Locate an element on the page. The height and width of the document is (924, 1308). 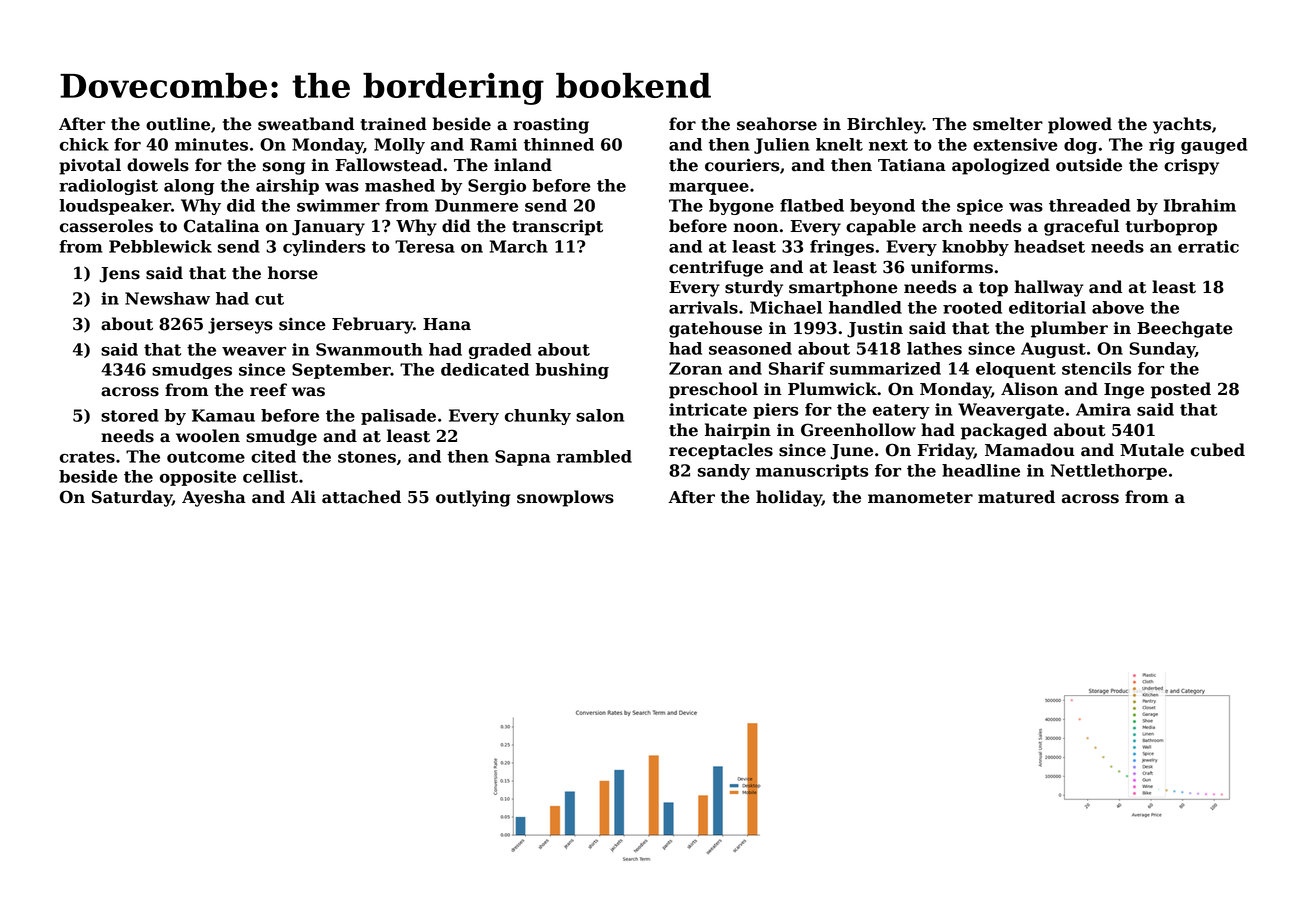
Pebblewick is located at coordinates (160, 246).
